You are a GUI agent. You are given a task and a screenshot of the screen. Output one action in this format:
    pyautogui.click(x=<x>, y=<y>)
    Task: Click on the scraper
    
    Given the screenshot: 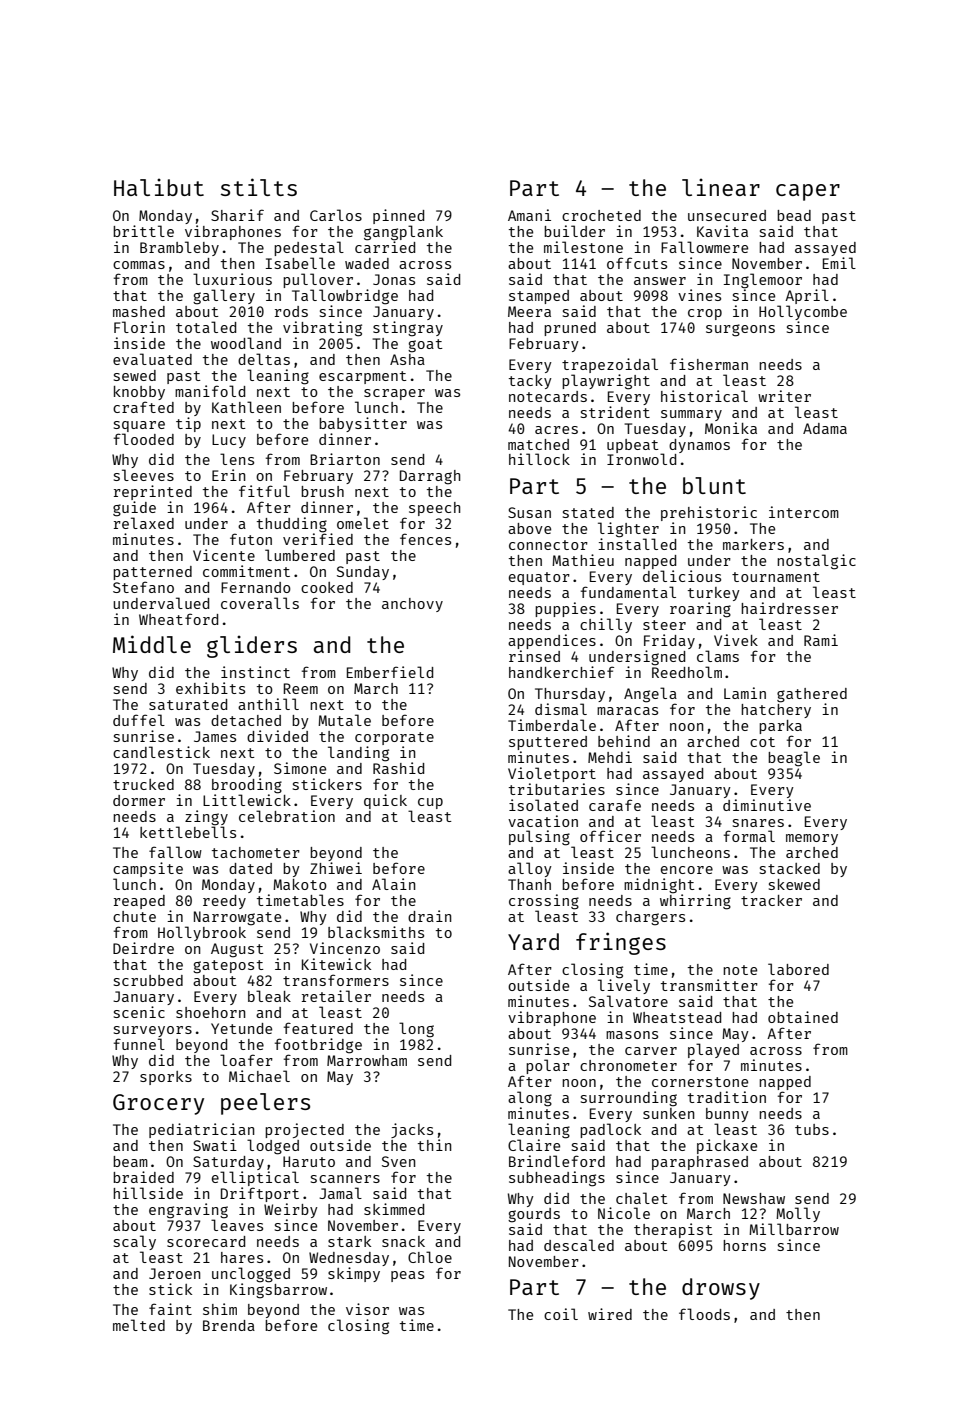 What is the action you would take?
    pyautogui.click(x=394, y=394)
